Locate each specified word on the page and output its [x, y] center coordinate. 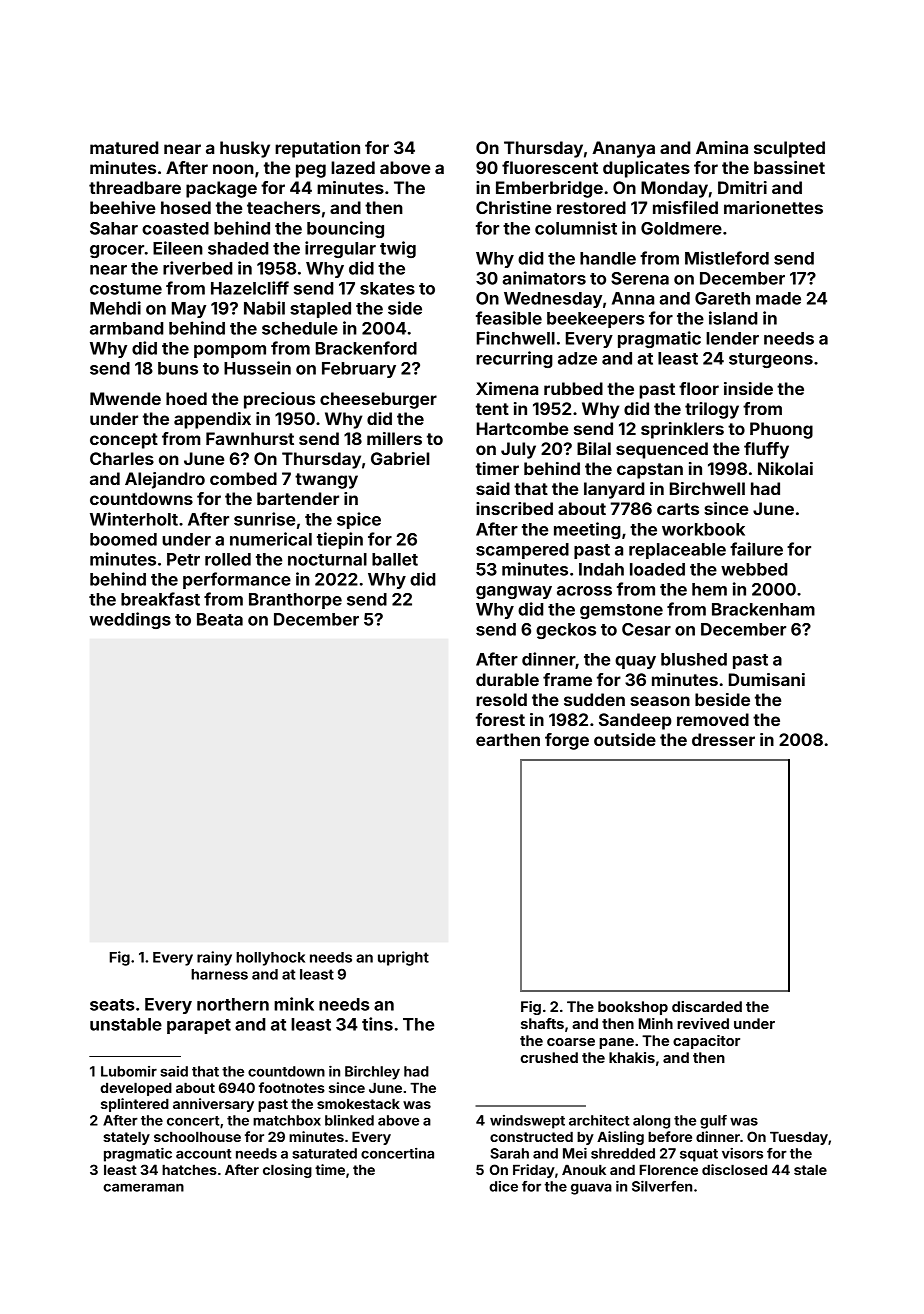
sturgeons [771, 360]
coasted [175, 228]
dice [503, 1186]
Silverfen [662, 1186]
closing [287, 1171]
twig [398, 249]
